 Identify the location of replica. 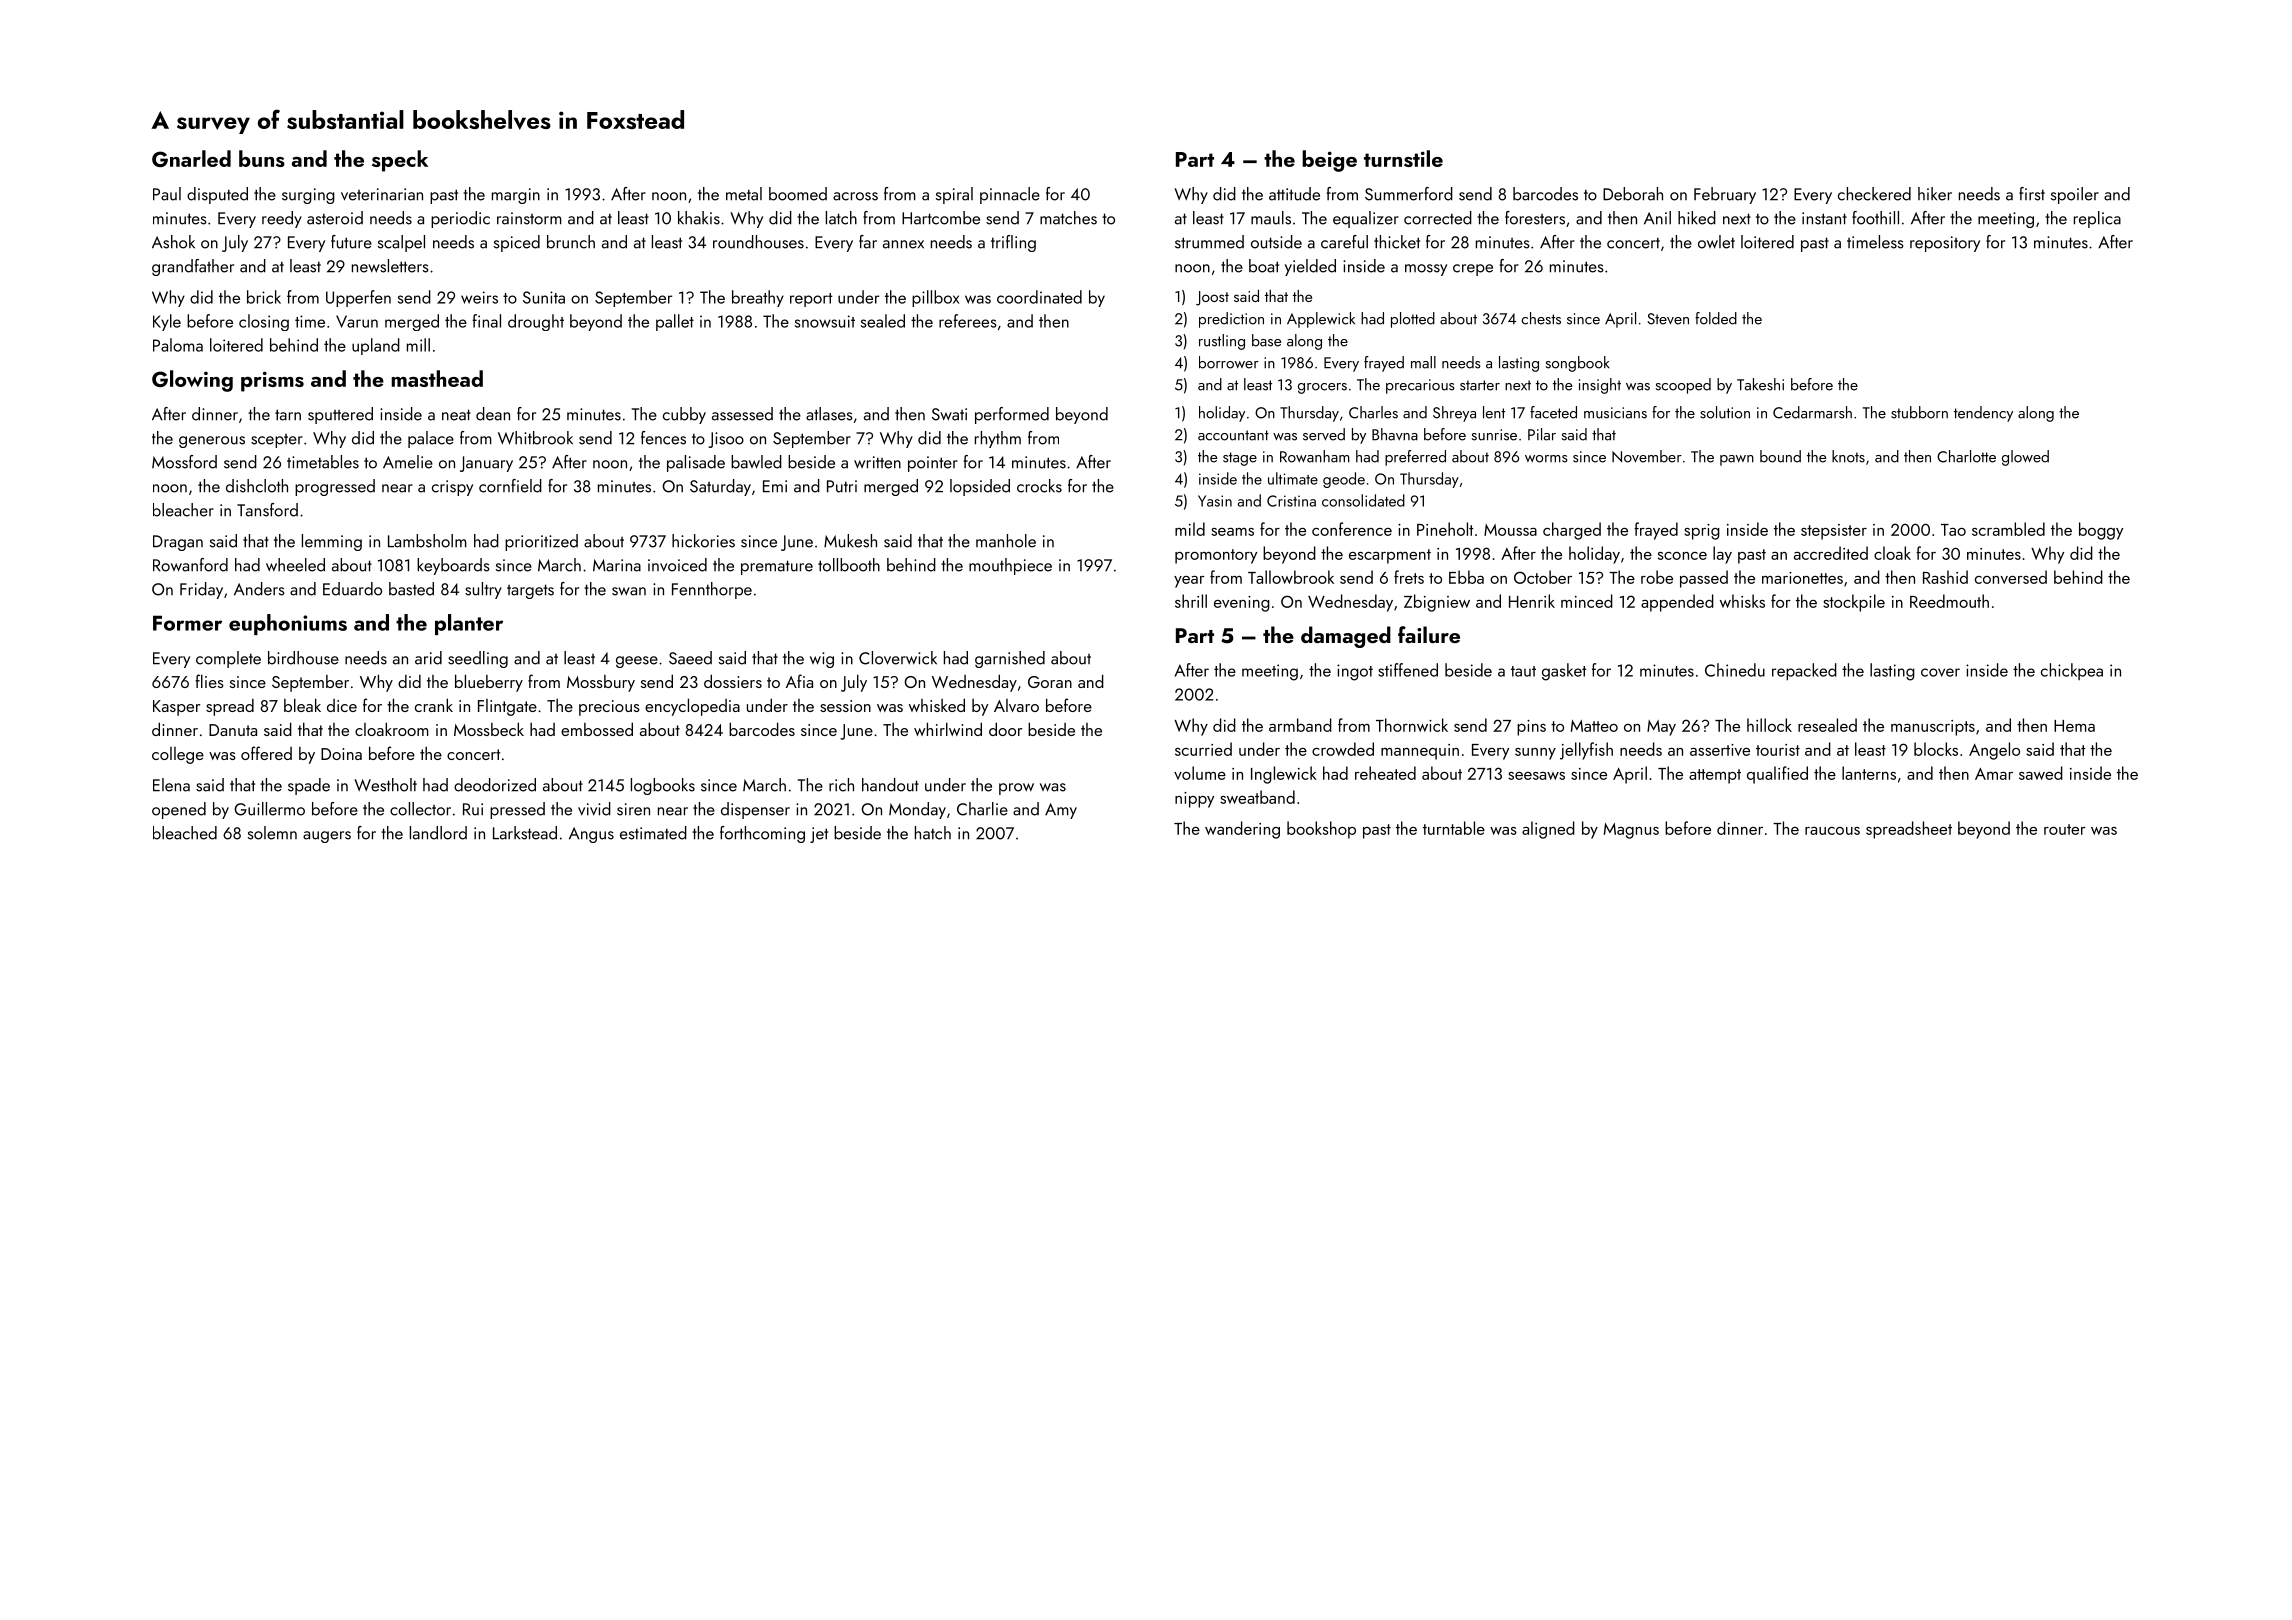
(2097, 219).
